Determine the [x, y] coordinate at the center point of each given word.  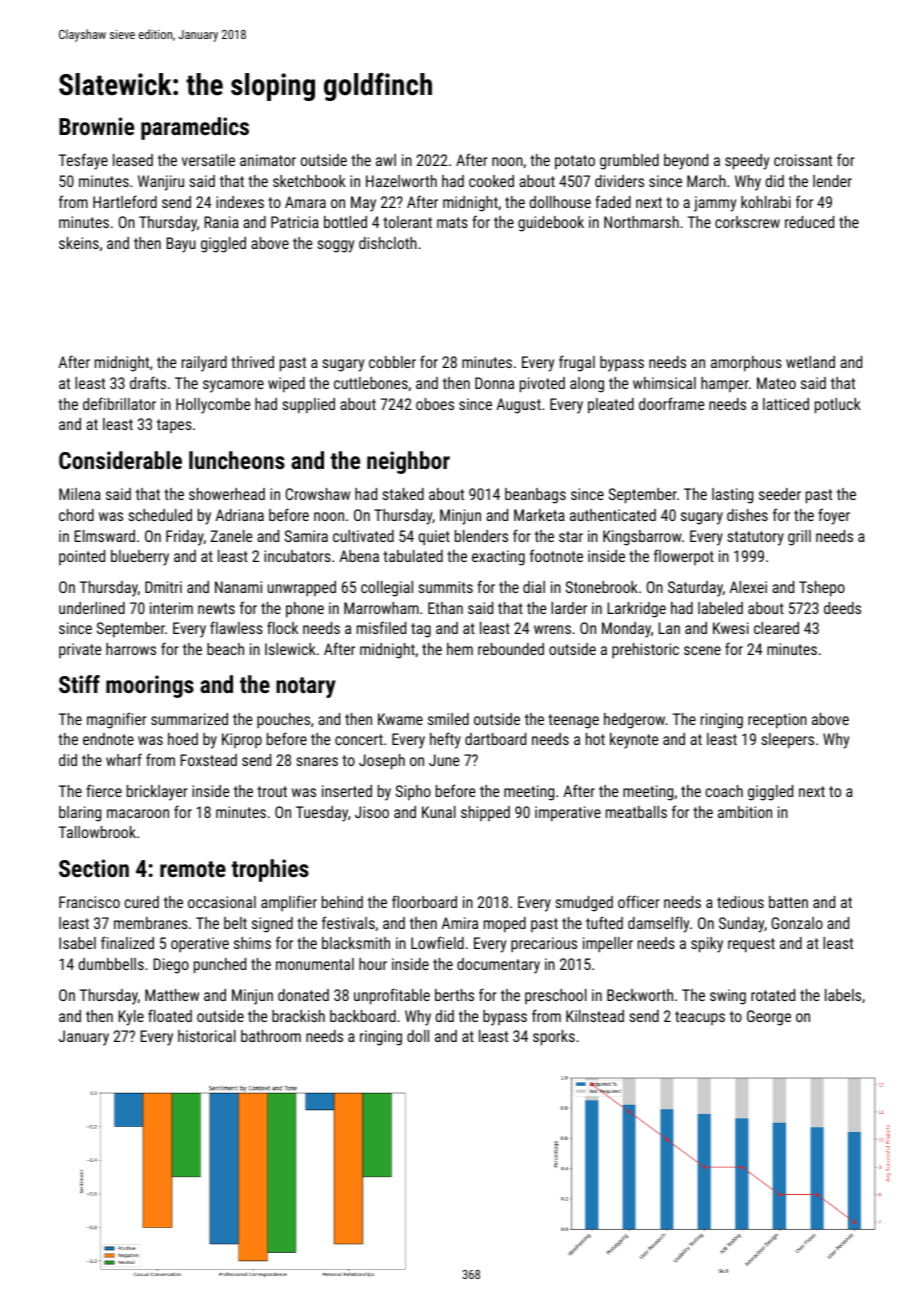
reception [777, 721]
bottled [345, 222]
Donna [494, 383]
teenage [573, 721]
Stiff [79, 684]
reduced [809, 222]
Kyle [131, 1018]
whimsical [664, 383]
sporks [554, 1038]
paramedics [195, 128]
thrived [252, 362]
